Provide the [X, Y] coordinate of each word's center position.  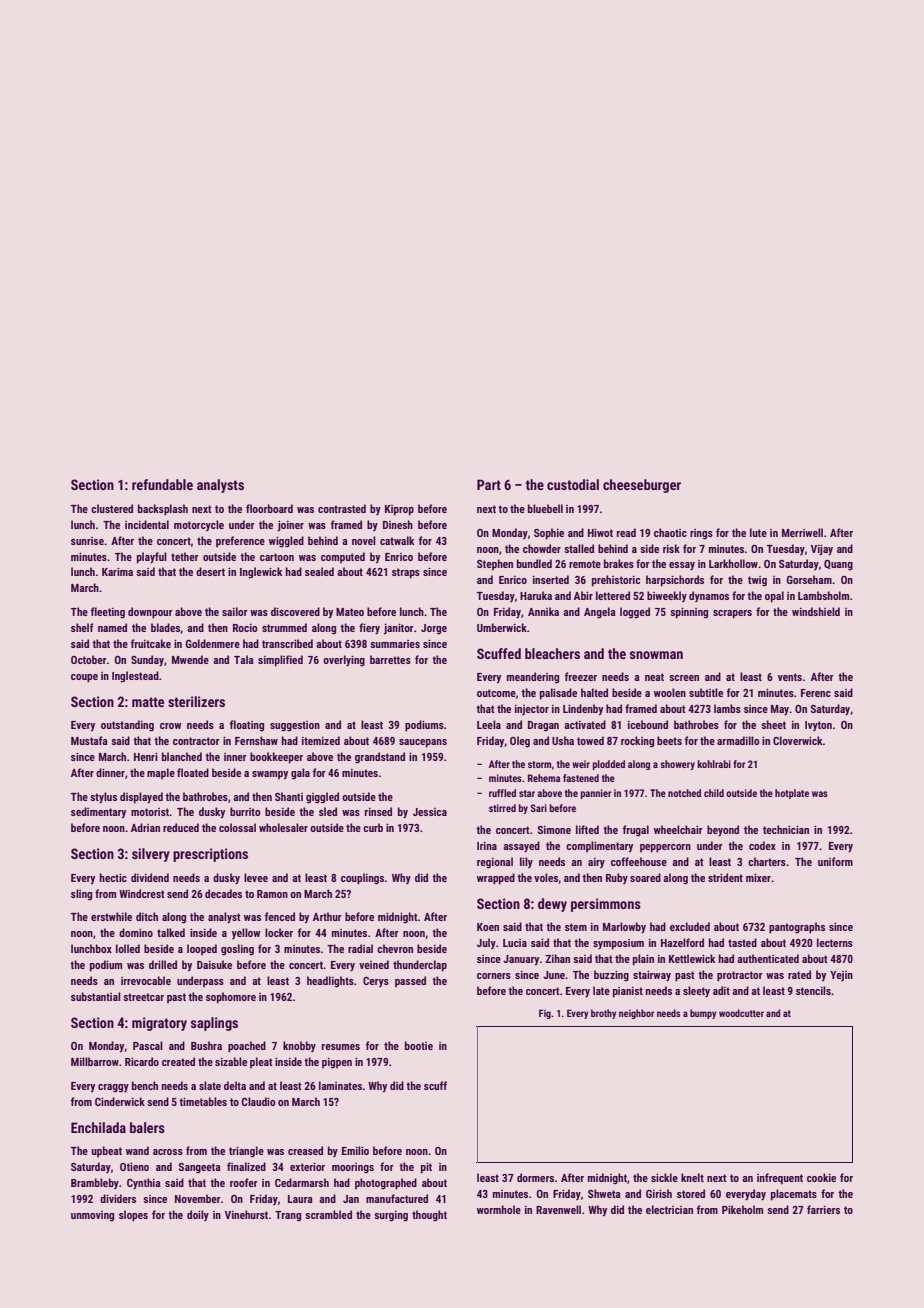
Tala [244, 659]
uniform [835, 861]
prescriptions [210, 855]
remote [585, 564]
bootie [419, 1045]
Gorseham [809, 579]
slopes [133, 1216]
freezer [581, 676]
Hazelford [682, 942]
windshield [816, 611]
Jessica [430, 812]
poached [247, 1047]
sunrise [87, 541]
